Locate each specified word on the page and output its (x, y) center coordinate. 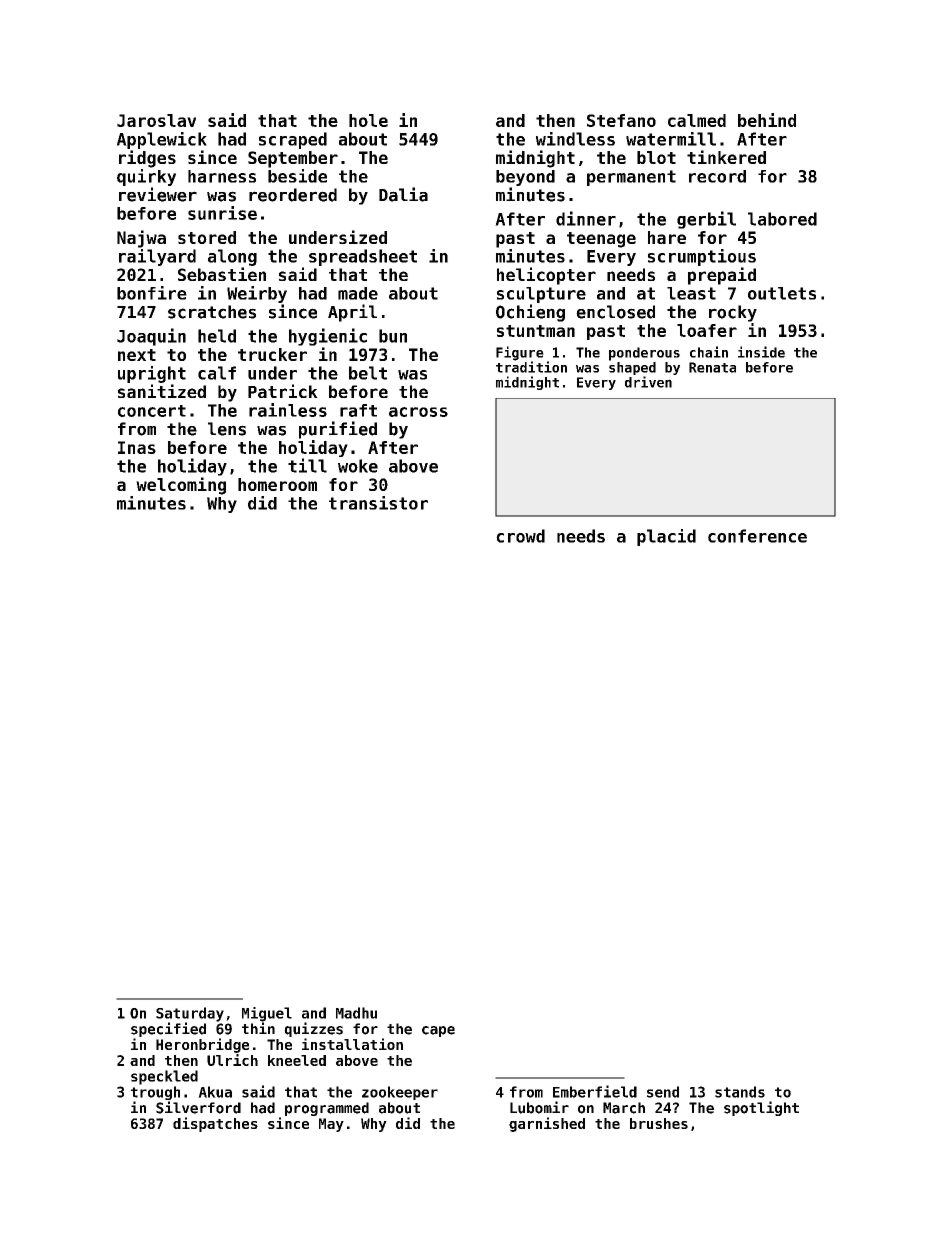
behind (767, 120)
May (331, 1125)
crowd (520, 536)
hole (368, 120)
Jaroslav (156, 120)
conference (757, 536)
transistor (378, 503)
